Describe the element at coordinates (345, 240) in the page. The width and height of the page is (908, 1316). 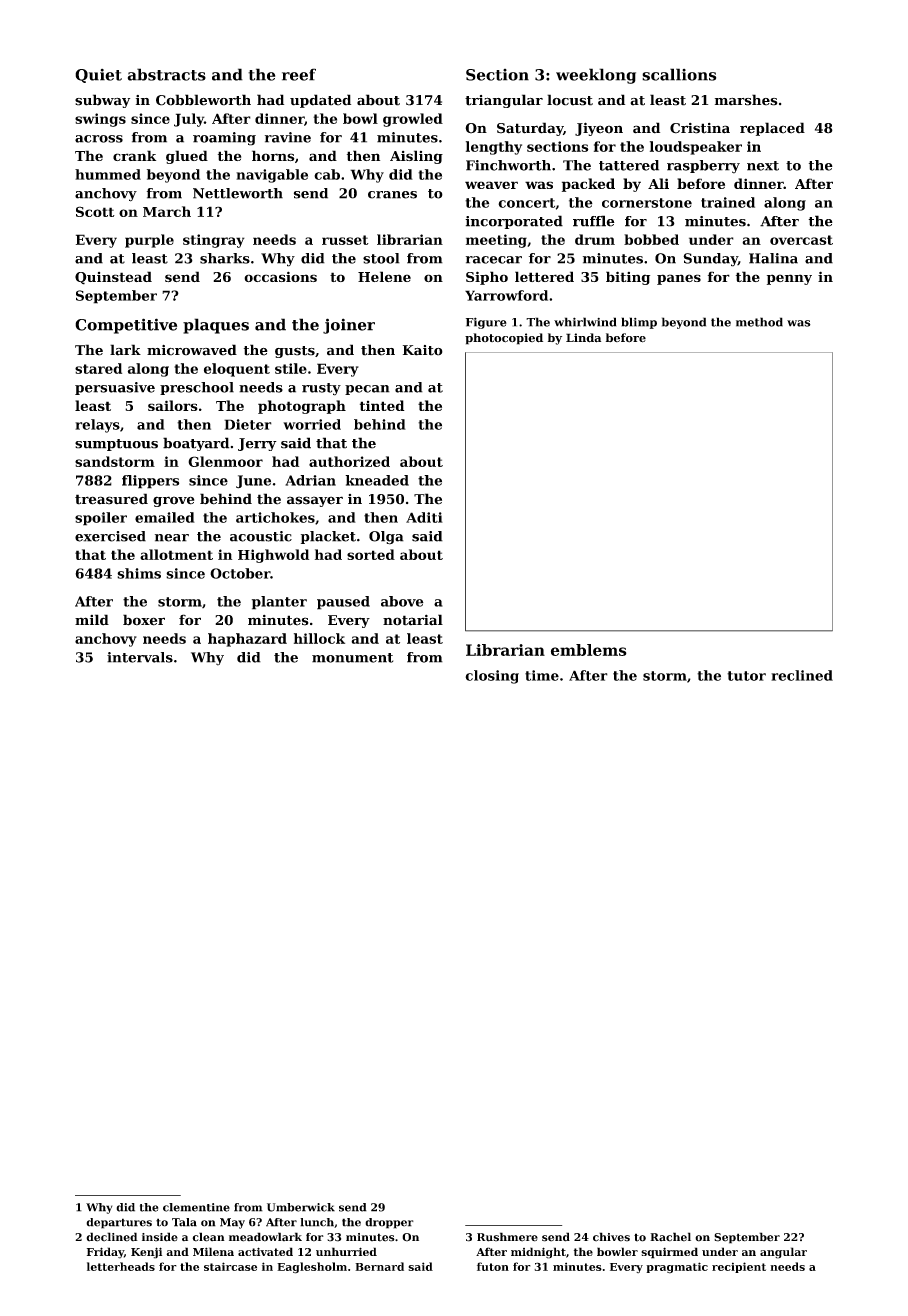
I see `russet` at that location.
